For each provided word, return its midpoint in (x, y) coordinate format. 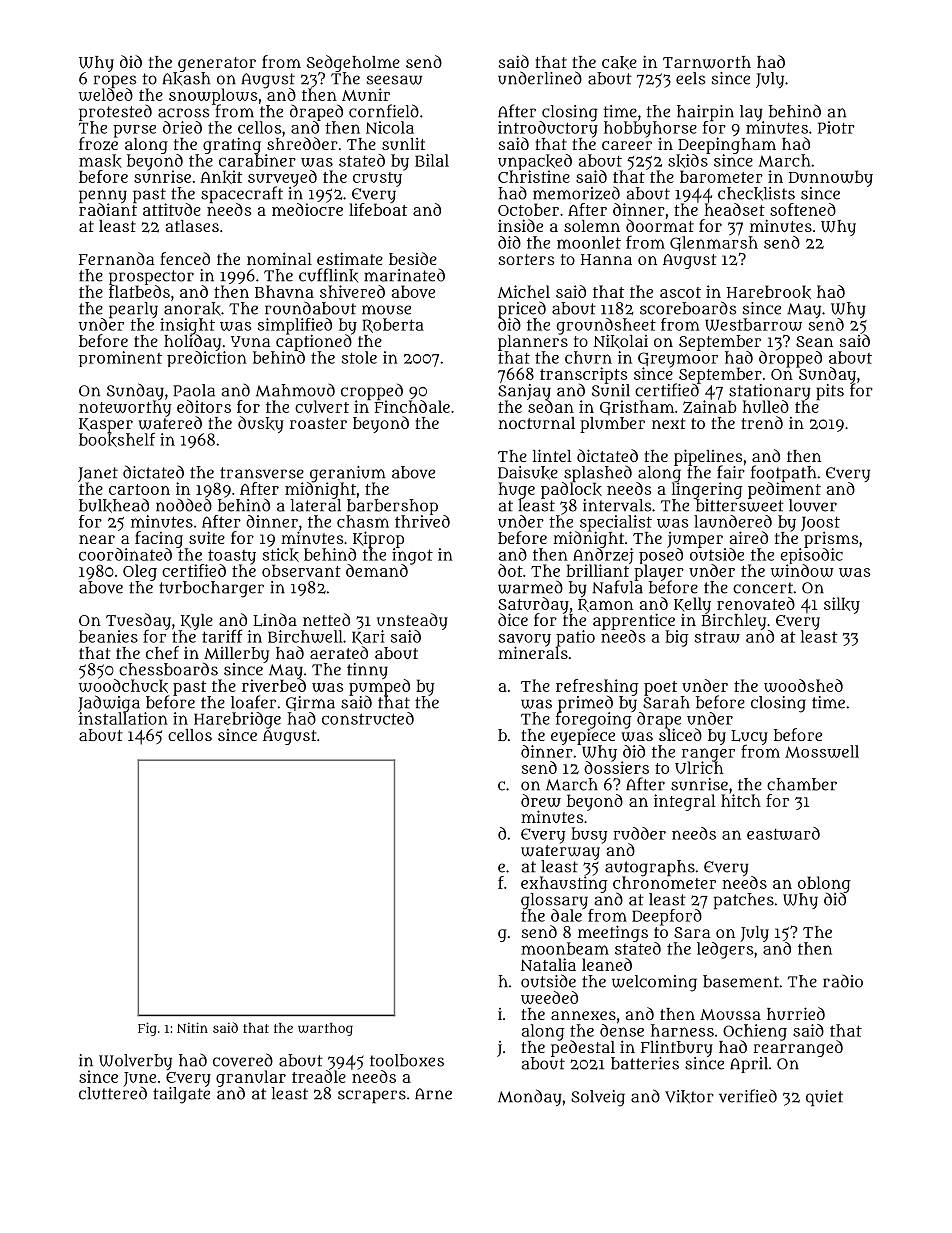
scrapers (372, 1096)
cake (619, 62)
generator (217, 64)
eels (690, 78)
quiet (824, 1098)
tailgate (181, 1095)
